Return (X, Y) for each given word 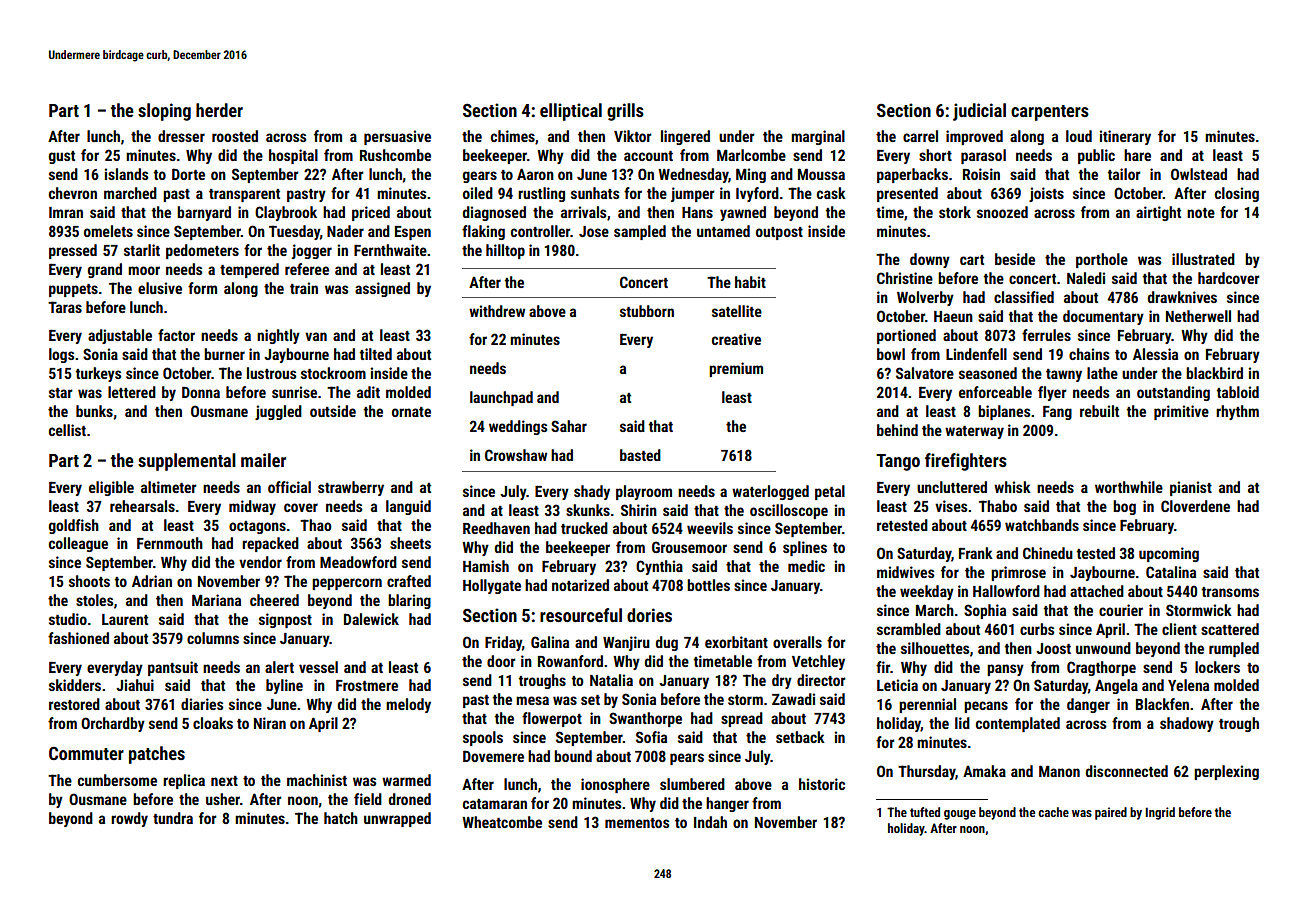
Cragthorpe (1101, 668)
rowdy (129, 819)
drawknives (1182, 297)
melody (408, 705)
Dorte (188, 174)
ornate (411, 412)
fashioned (78, 638)
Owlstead (1199, 174)
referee (307, 269)
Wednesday (693, 175)
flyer (1052, 393)
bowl (891, 354)
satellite (737, 311)
